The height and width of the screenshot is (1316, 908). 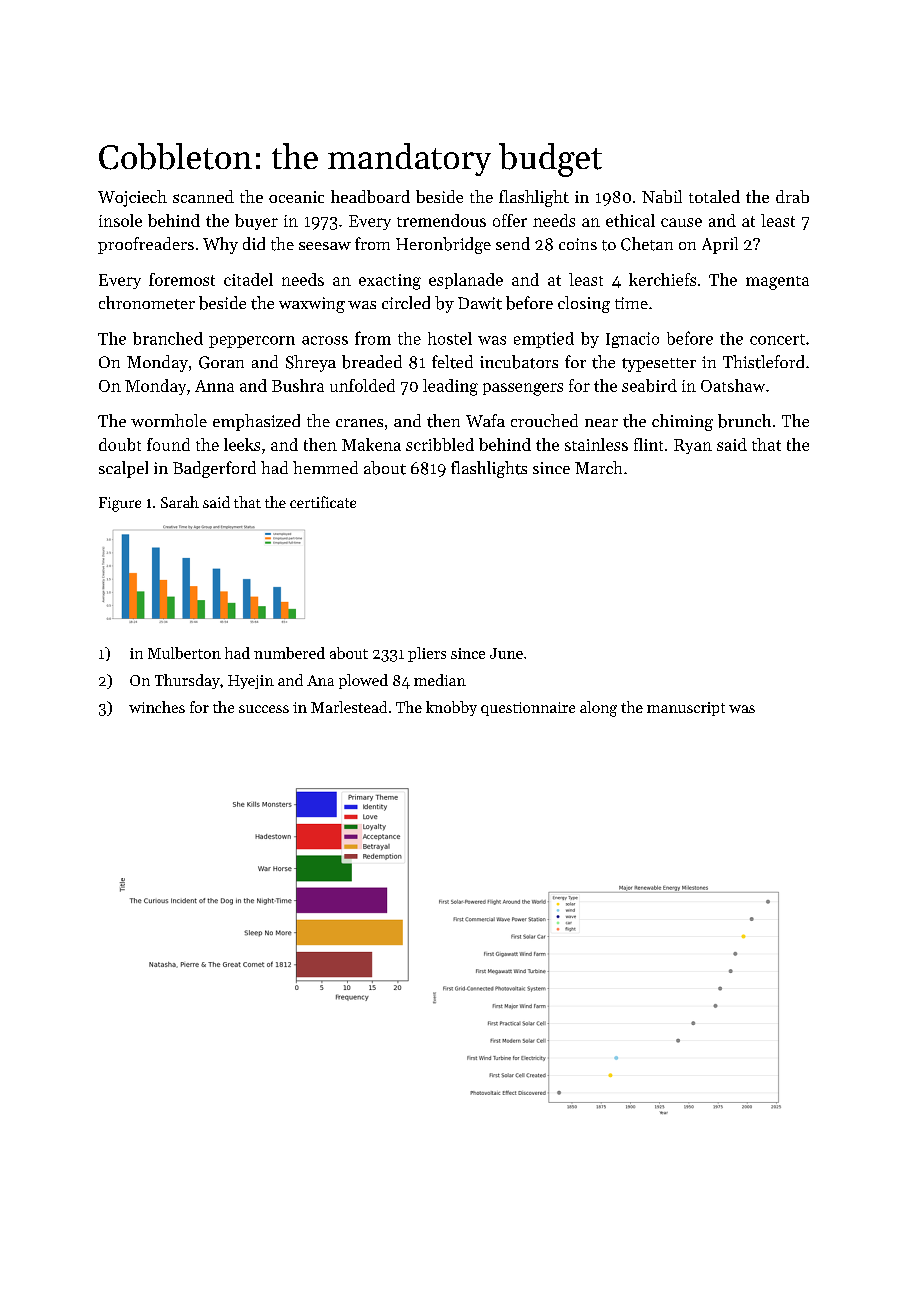 I want to click on totaled, so click(x=714, y=196).
